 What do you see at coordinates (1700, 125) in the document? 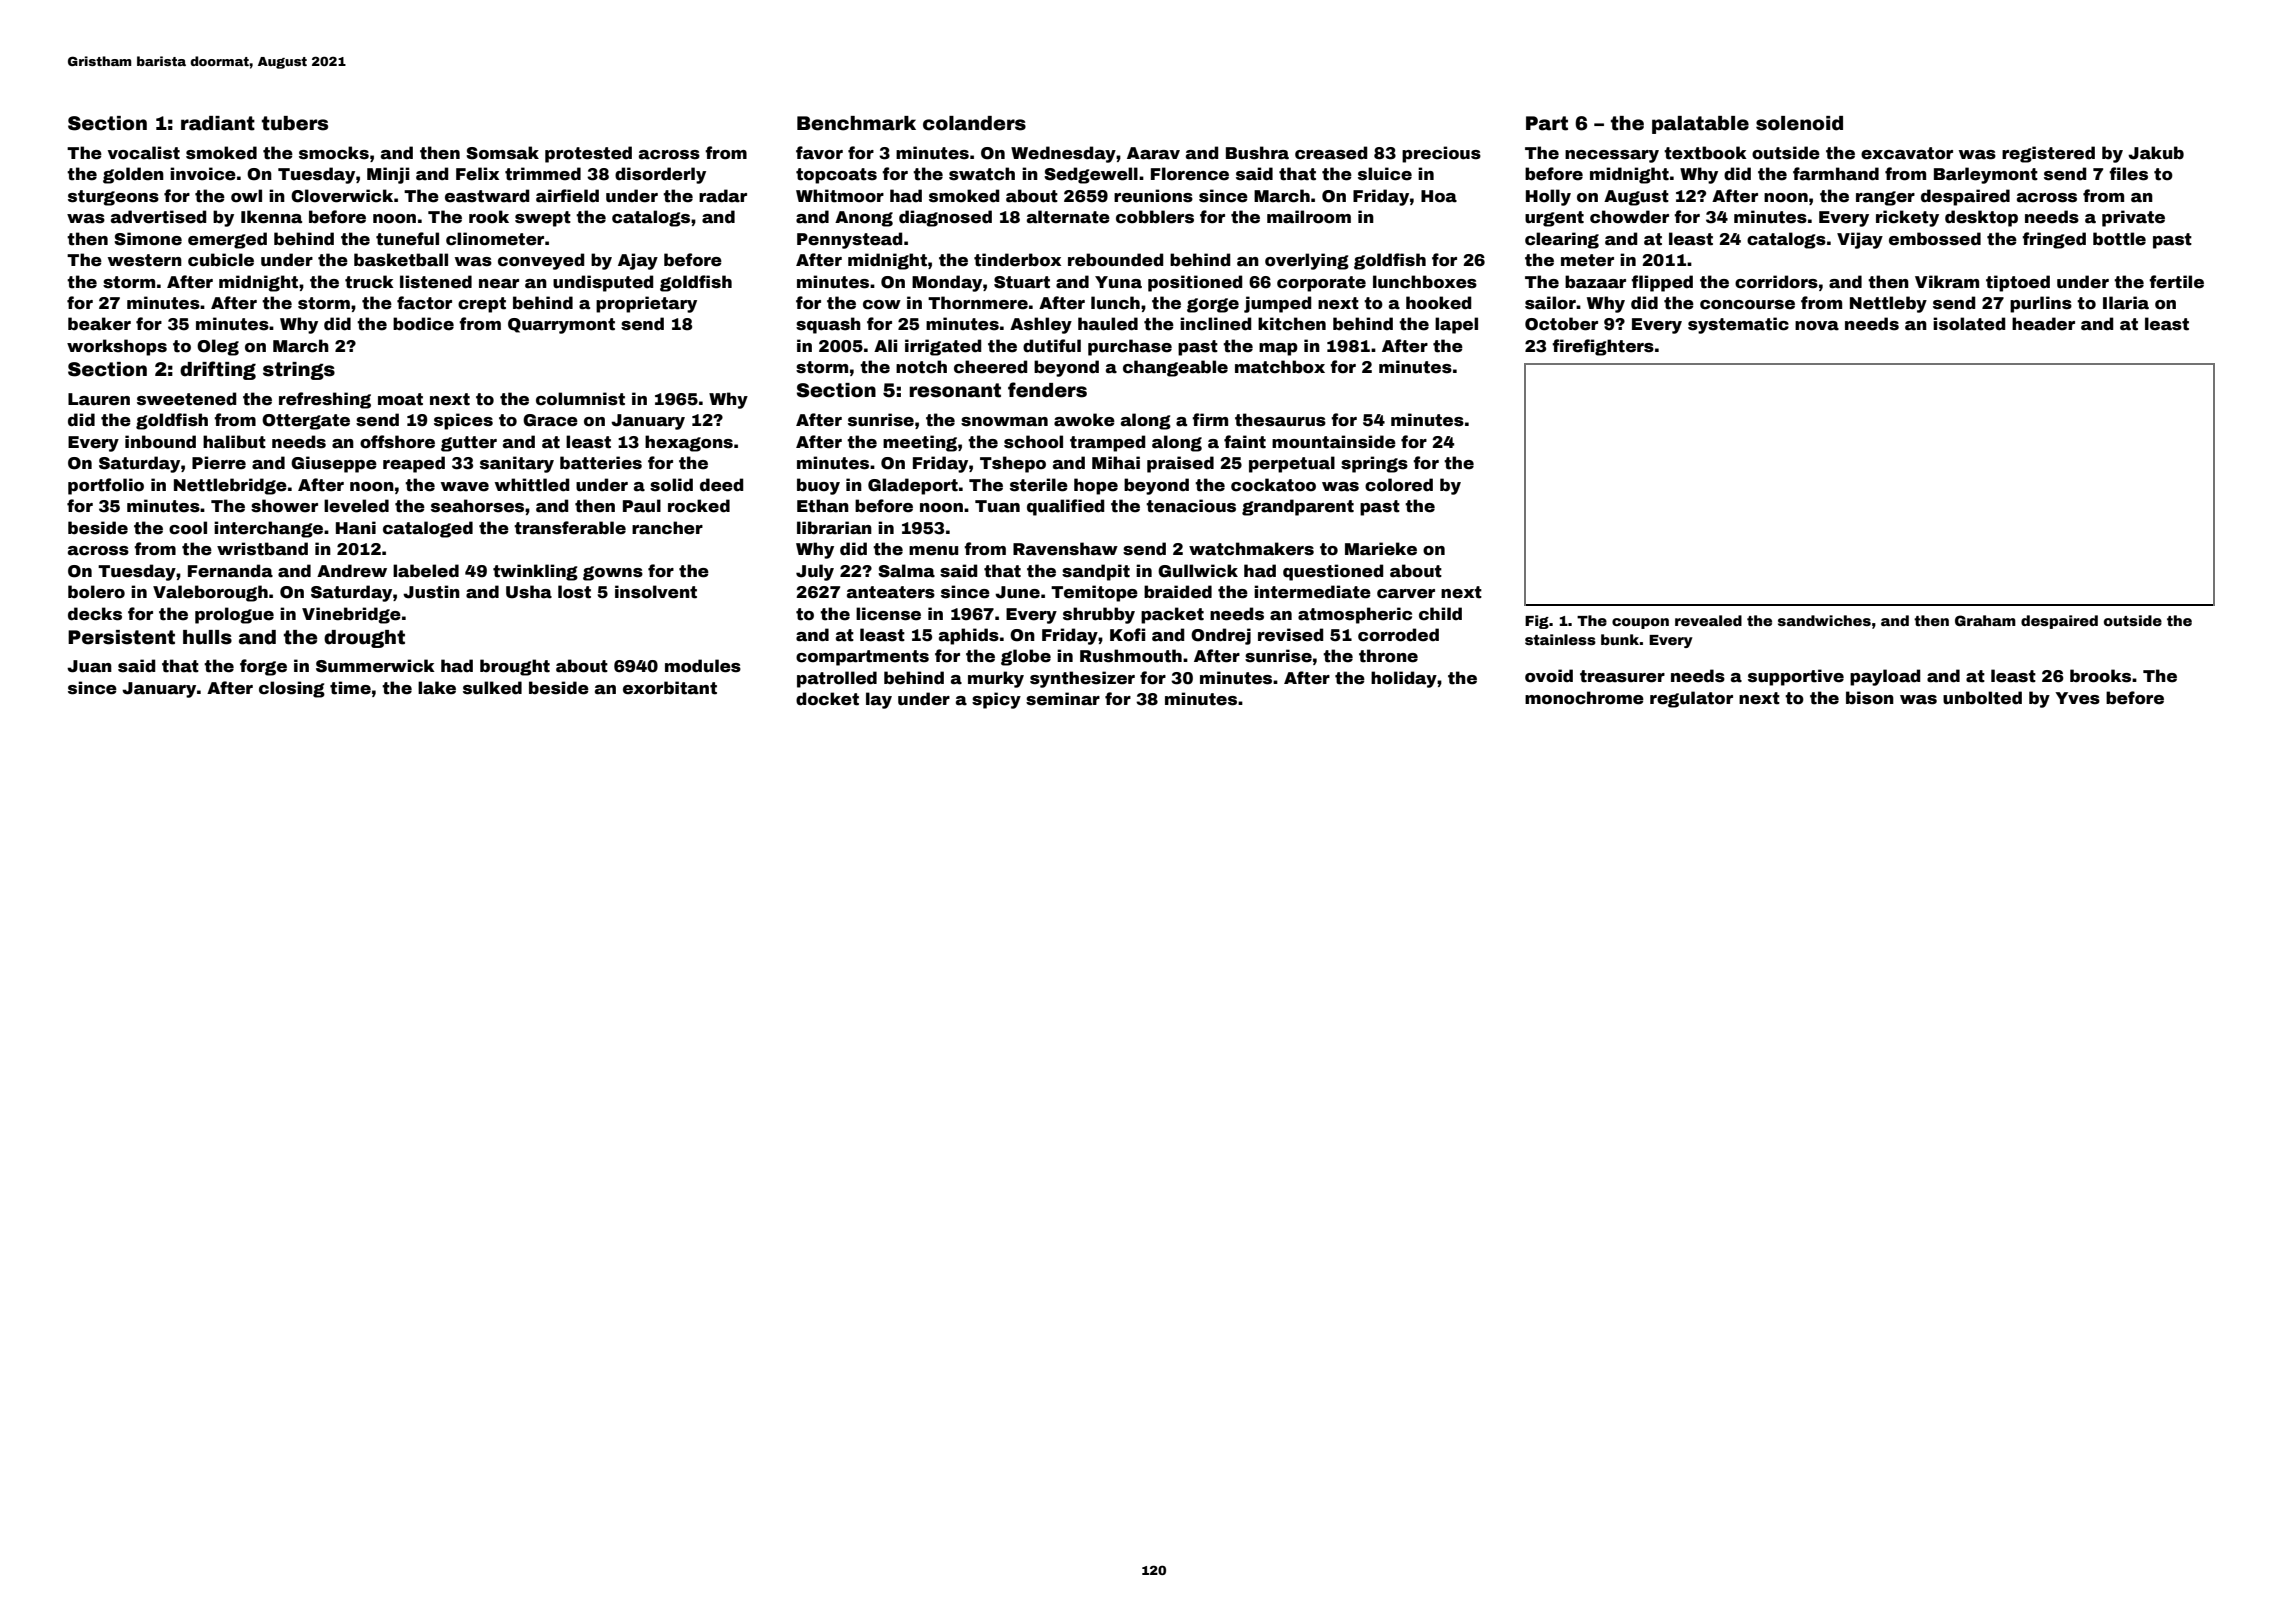
I see `palatable` at bounding box center [1700, 125].
